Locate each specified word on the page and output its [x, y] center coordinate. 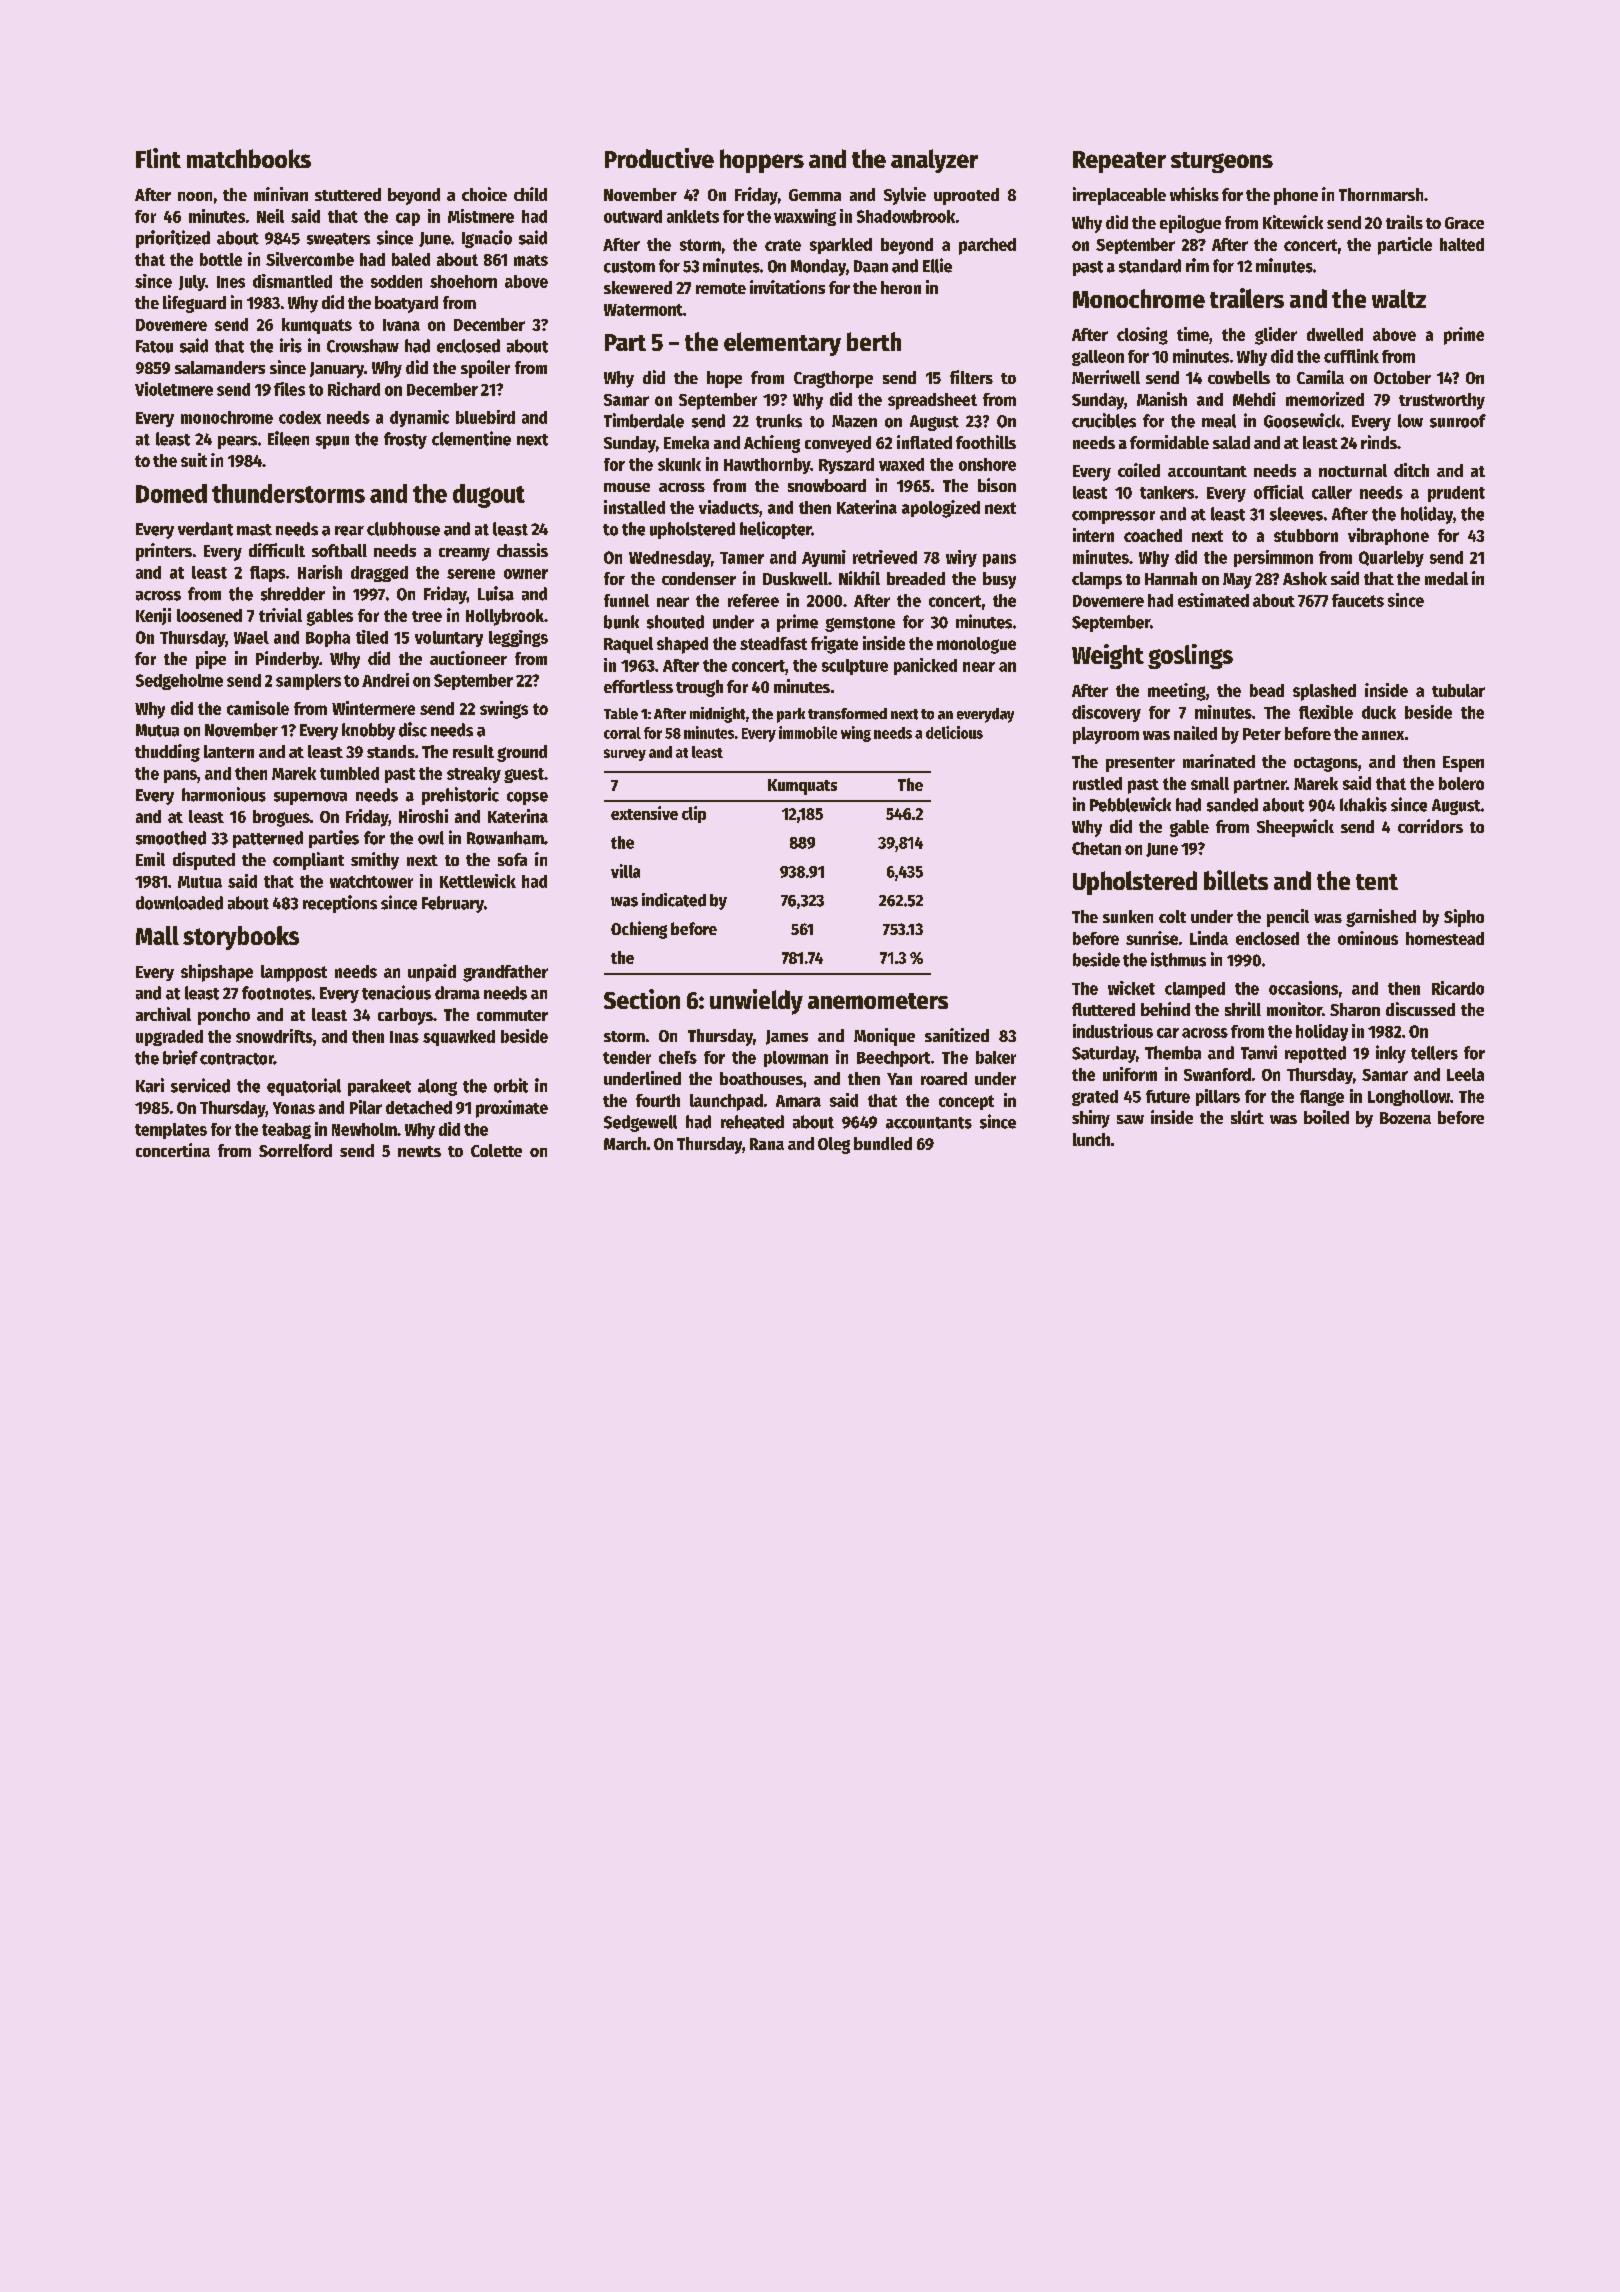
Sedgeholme [179, 682]
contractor [237, 1059]
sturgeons [1222, 162]
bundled [883, 1143]
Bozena [1405, 1118]
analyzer [934, 161]
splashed [1324, 692]
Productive [659, 158]
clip [694, 814]
